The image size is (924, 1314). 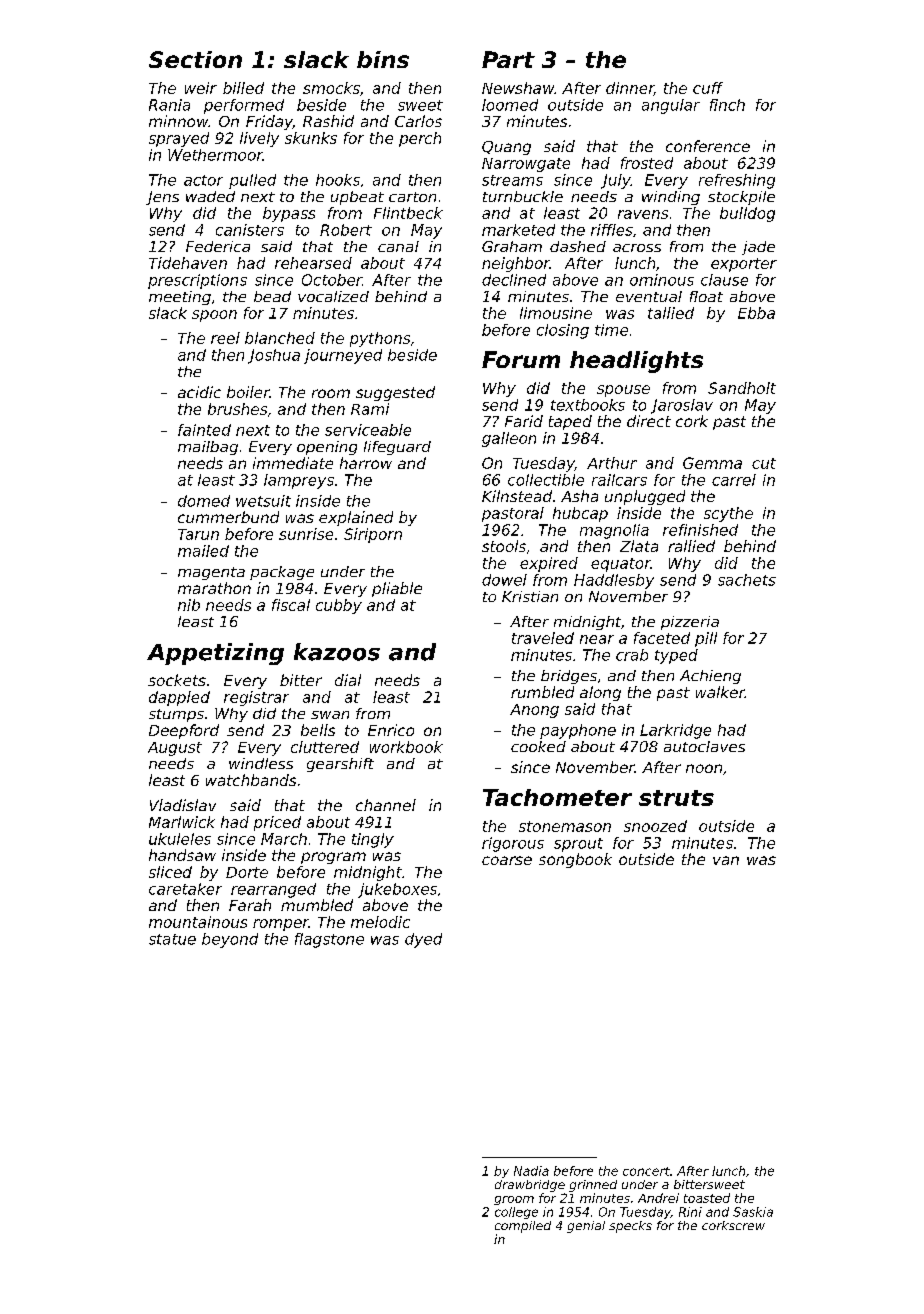 What do you see at coordinates (418, 121) in the screenshot?
I see `Carlos` at bounding box center [418, 121].
